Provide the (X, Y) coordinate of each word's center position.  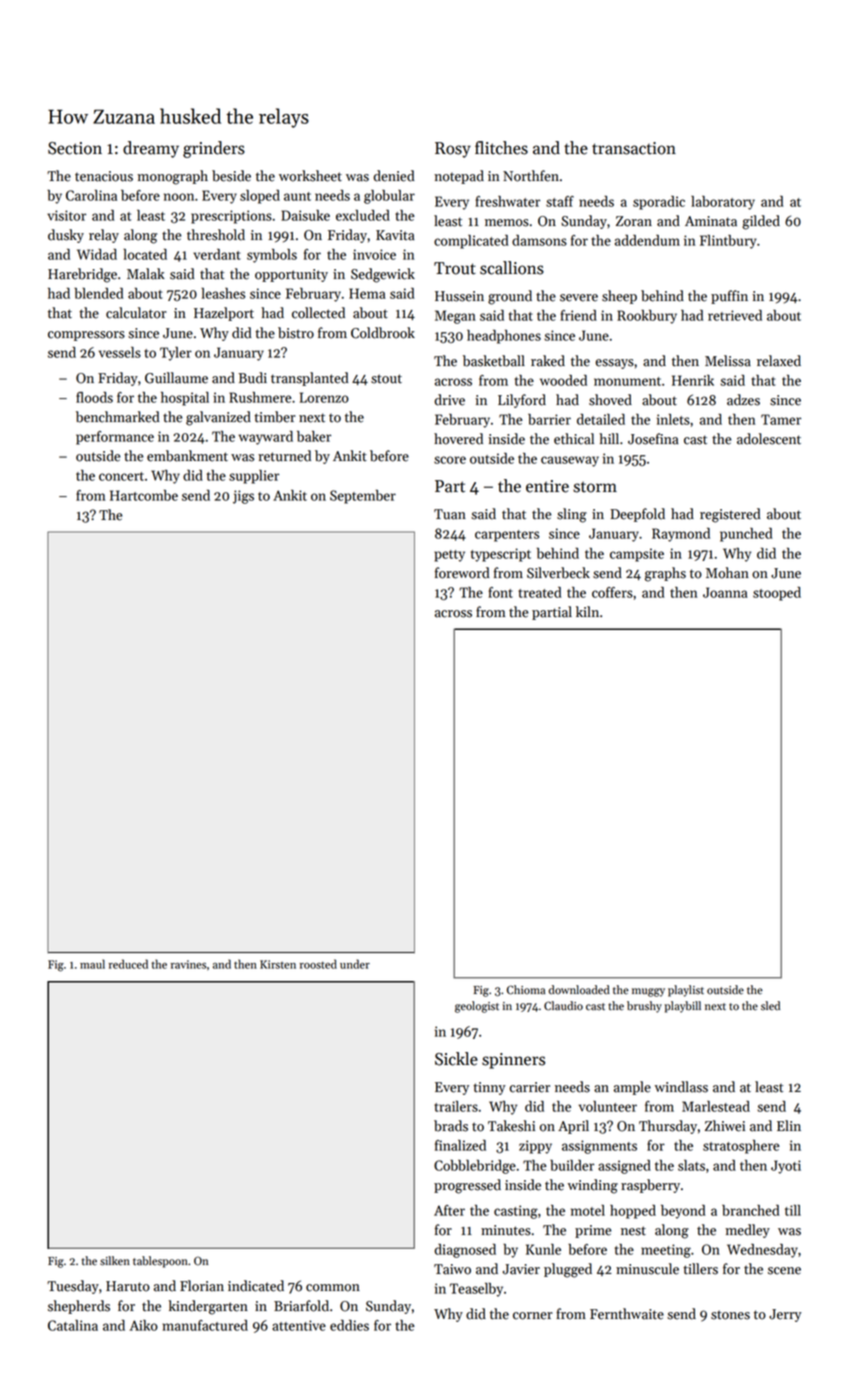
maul (92, 964)
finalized (460, 1145)
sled (770, 1006)
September (363, 497)
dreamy (151, 149)
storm (595, 487)
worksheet (310, 176)
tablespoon (160, 1262)
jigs (243, 497)
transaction (634, 148)
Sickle (456, 1059)
